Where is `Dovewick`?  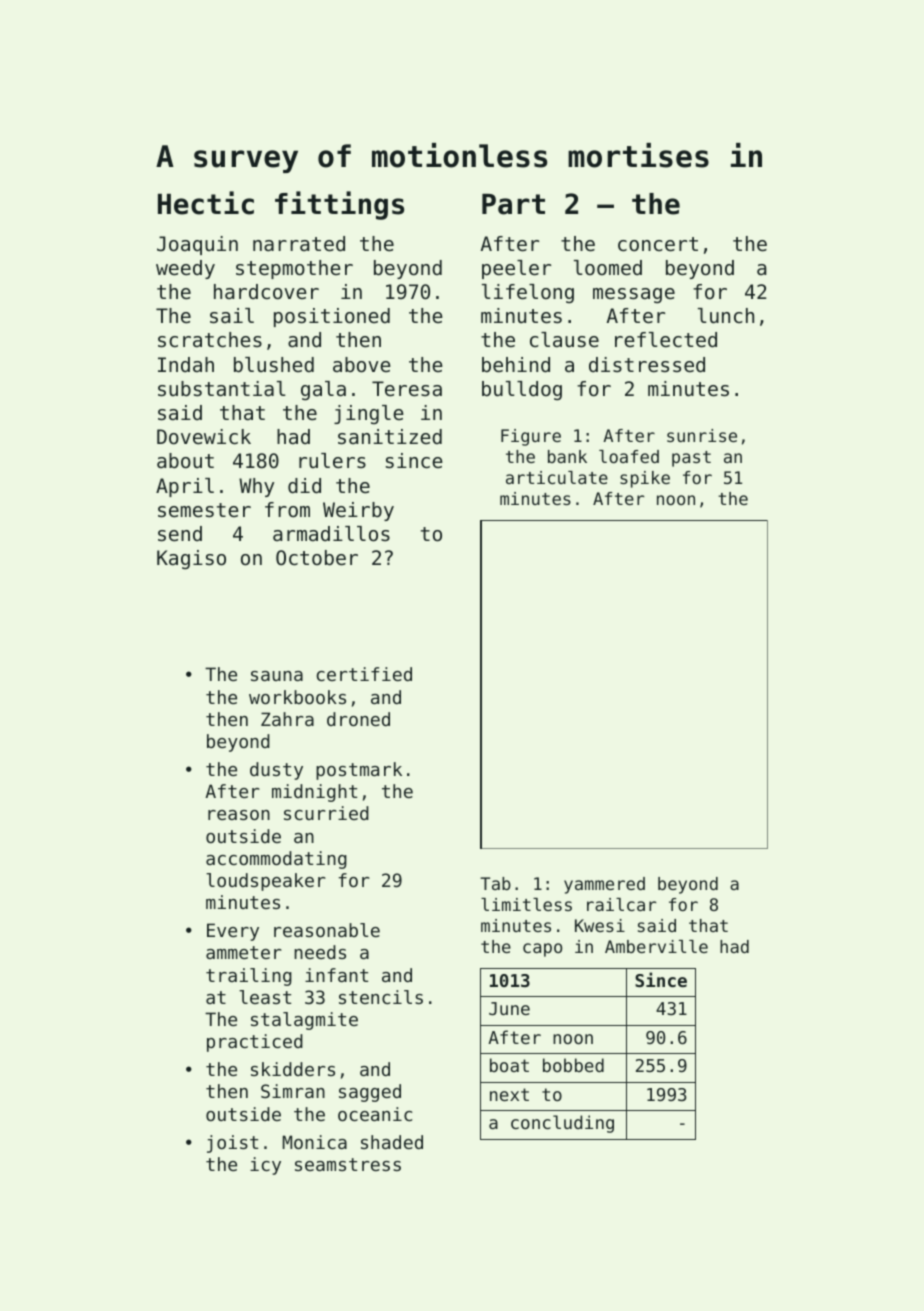
Dovewick is located at coordinates (204, 437).
